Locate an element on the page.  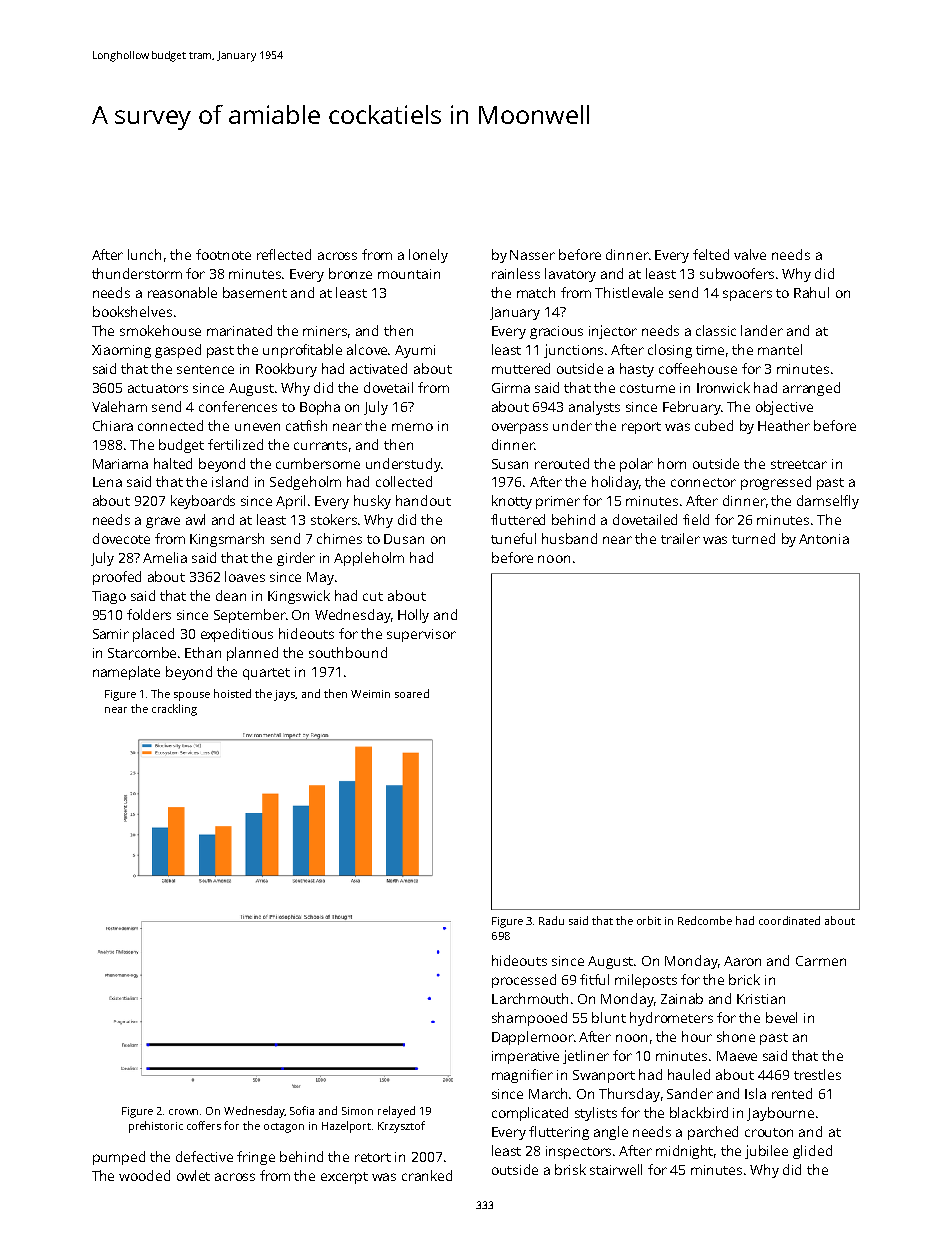
Aaron is located at coordinates (742, 961).
